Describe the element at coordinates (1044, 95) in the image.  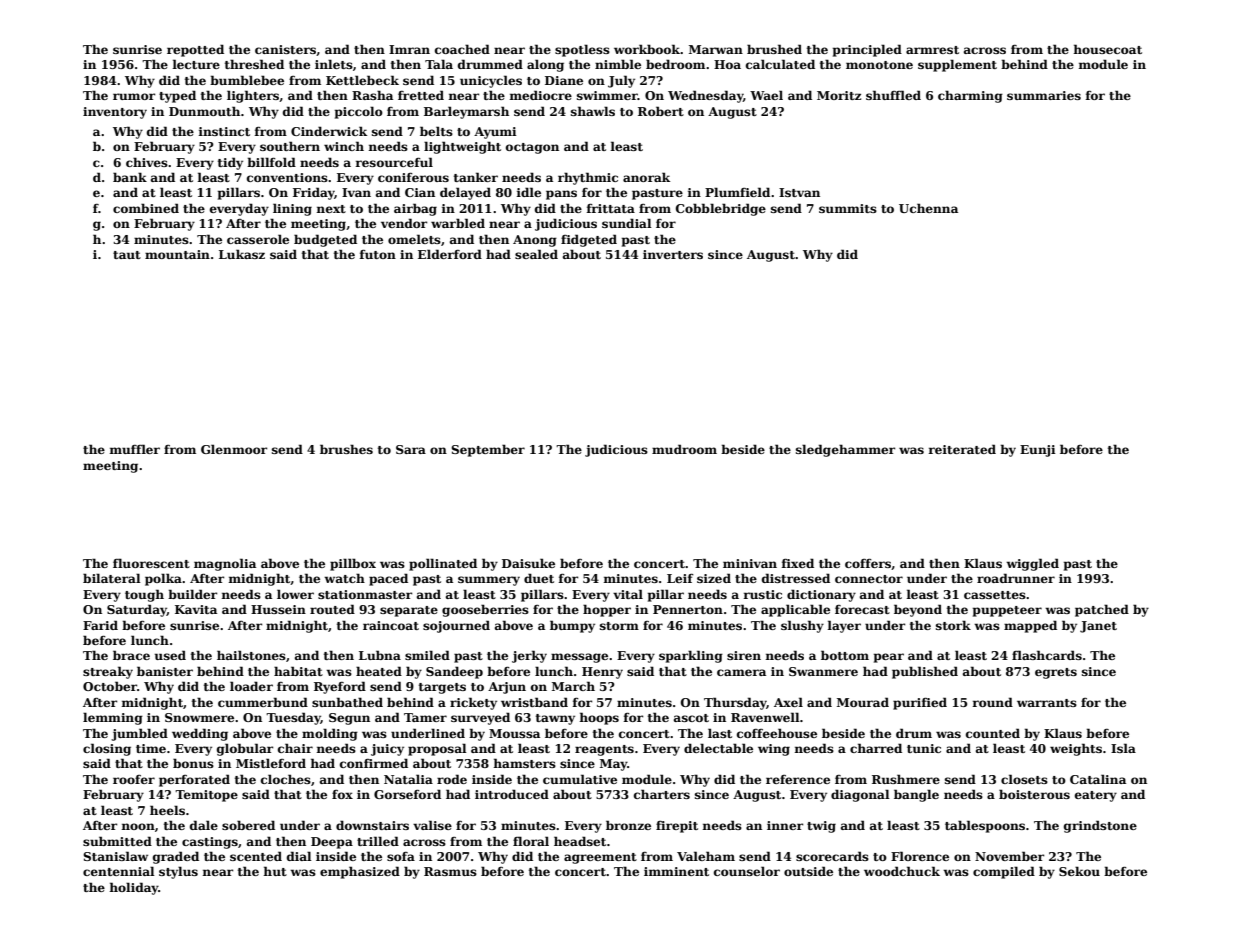
I see `summaries` at that location.
